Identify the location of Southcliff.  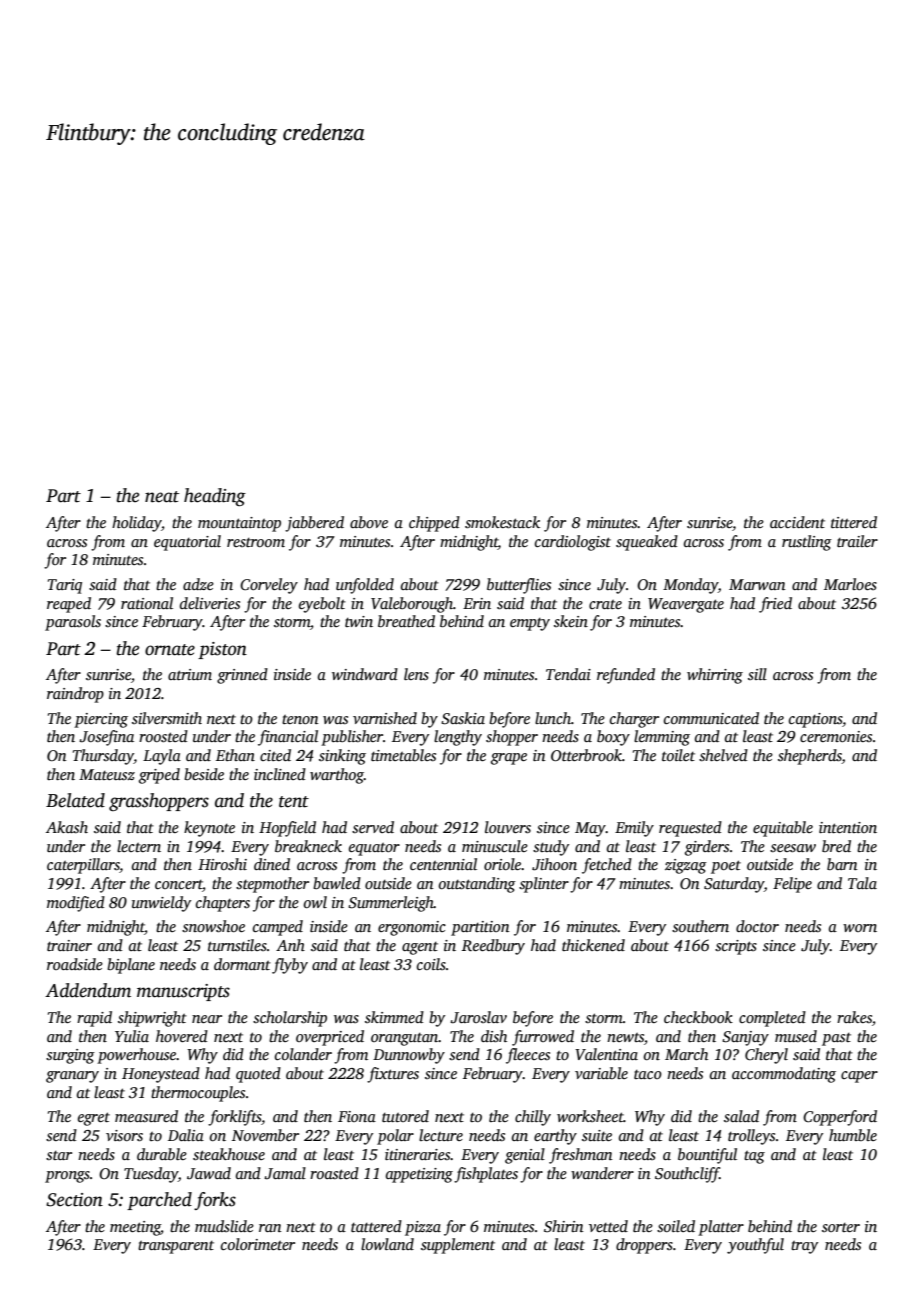
(687, 1175).
